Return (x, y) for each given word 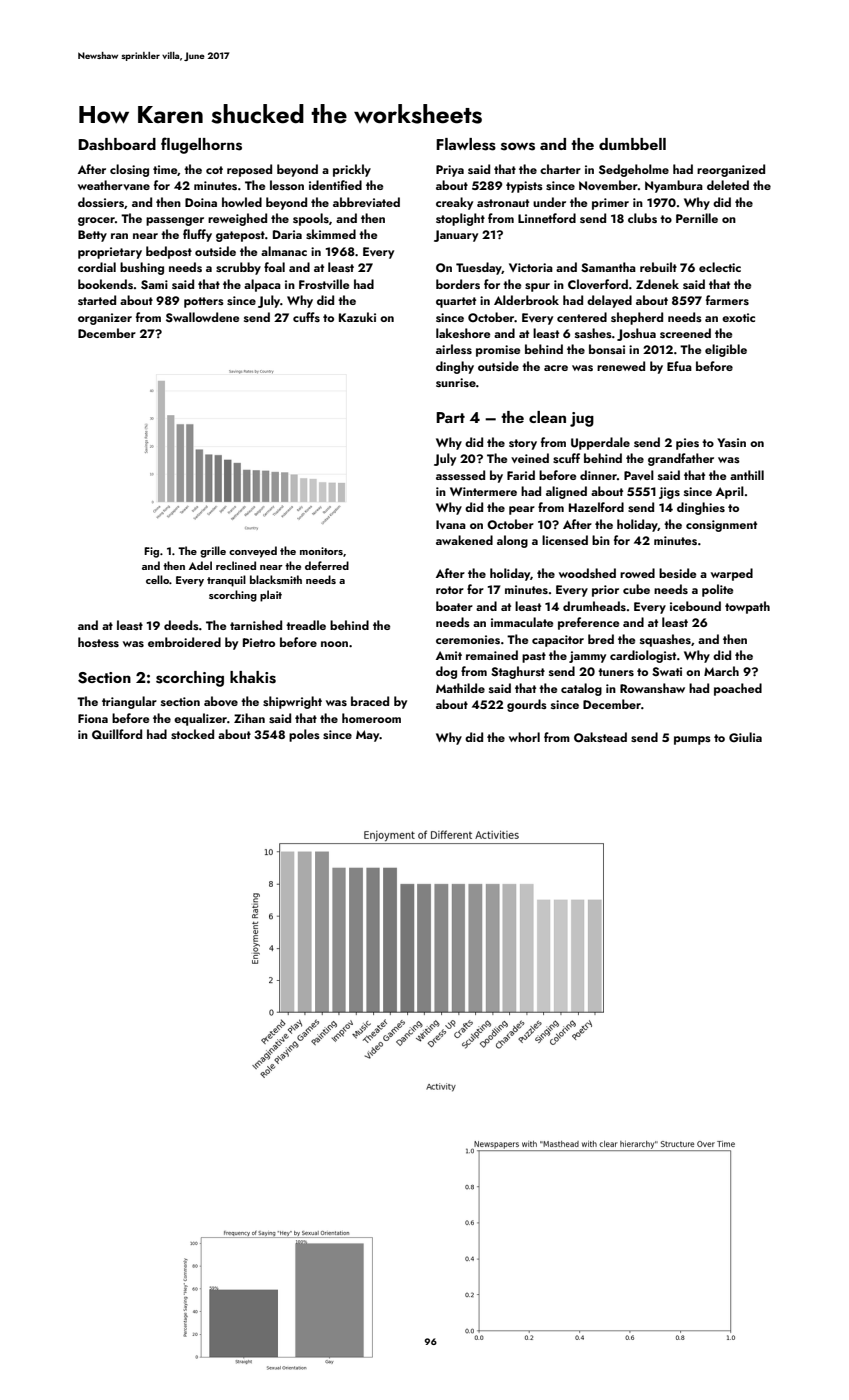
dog (446, 672)
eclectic (720, 267)
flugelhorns (201, 145)
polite (717, 590)
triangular (129, 702)
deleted (728, 185)
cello (157, 579)
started (97, 300)
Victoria (531, 267)
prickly (352, 170)
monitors (321, 551)
